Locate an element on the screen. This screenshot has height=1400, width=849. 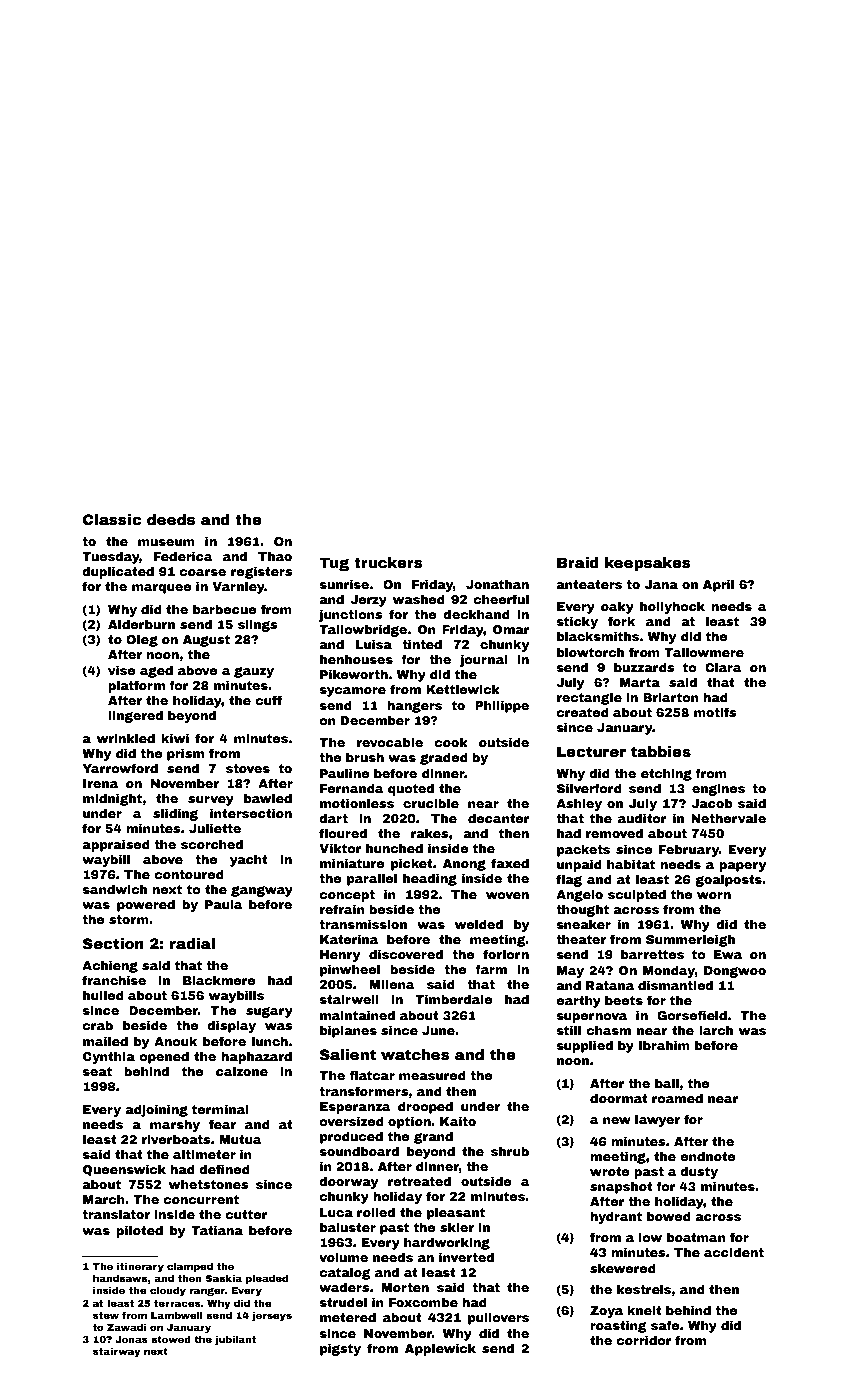
Yarrowford is located at coordinates (120, 768).
